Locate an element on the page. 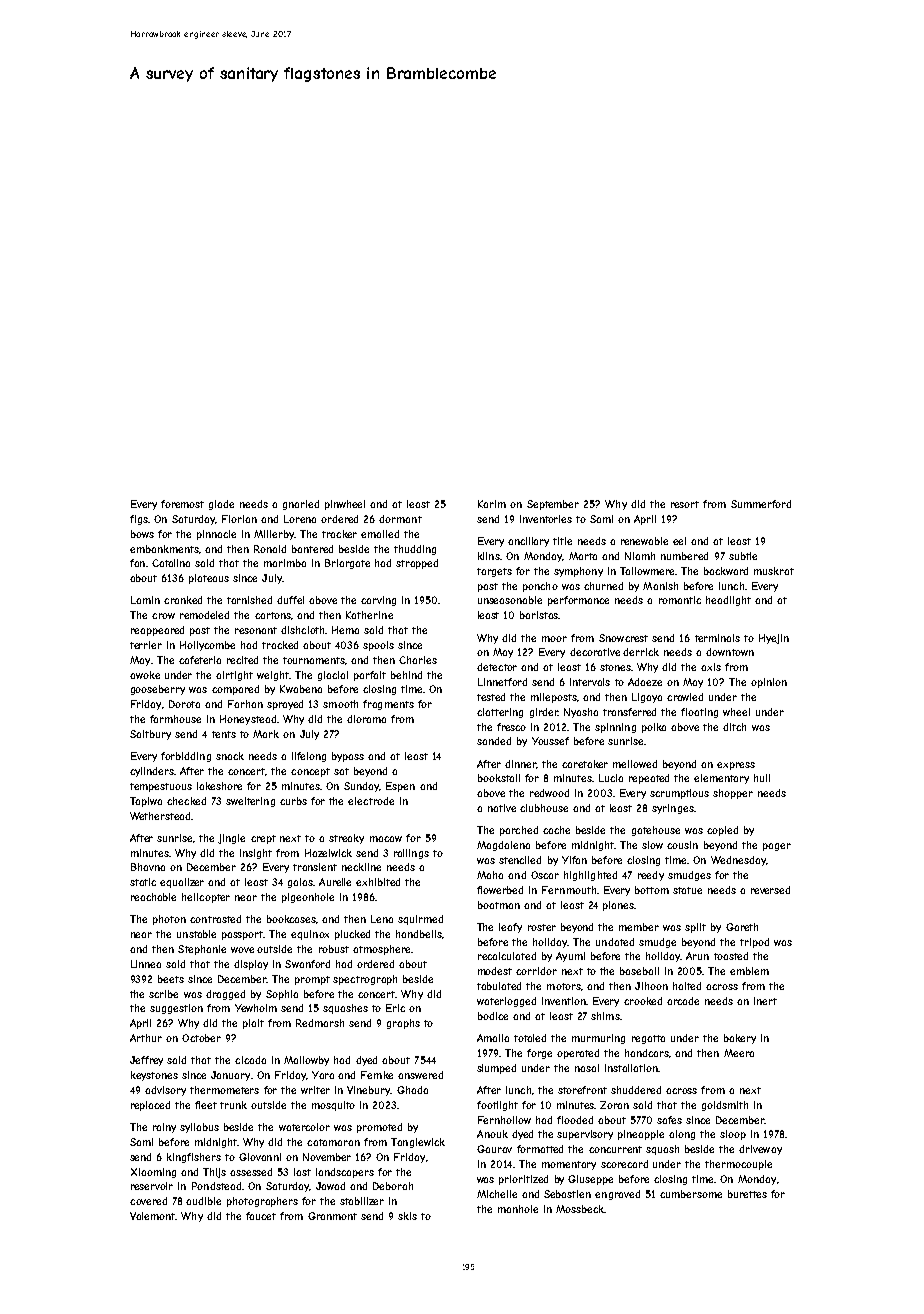 This image has height=1314, width=924. pigeonhole is located at coordinates (308, 898).
